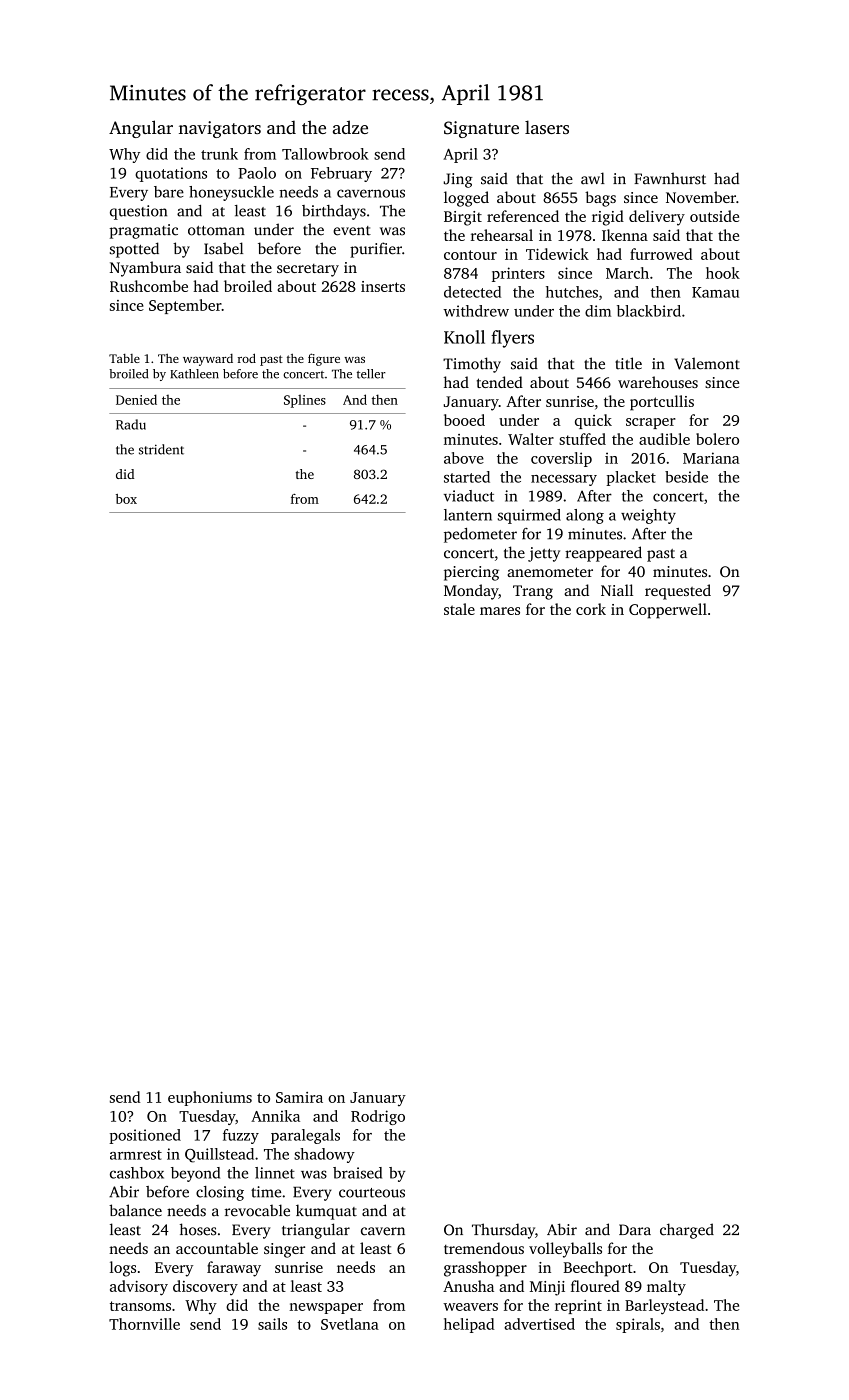 This document has height=1400, width=849. I want to click on stale, so click(459, 609).
